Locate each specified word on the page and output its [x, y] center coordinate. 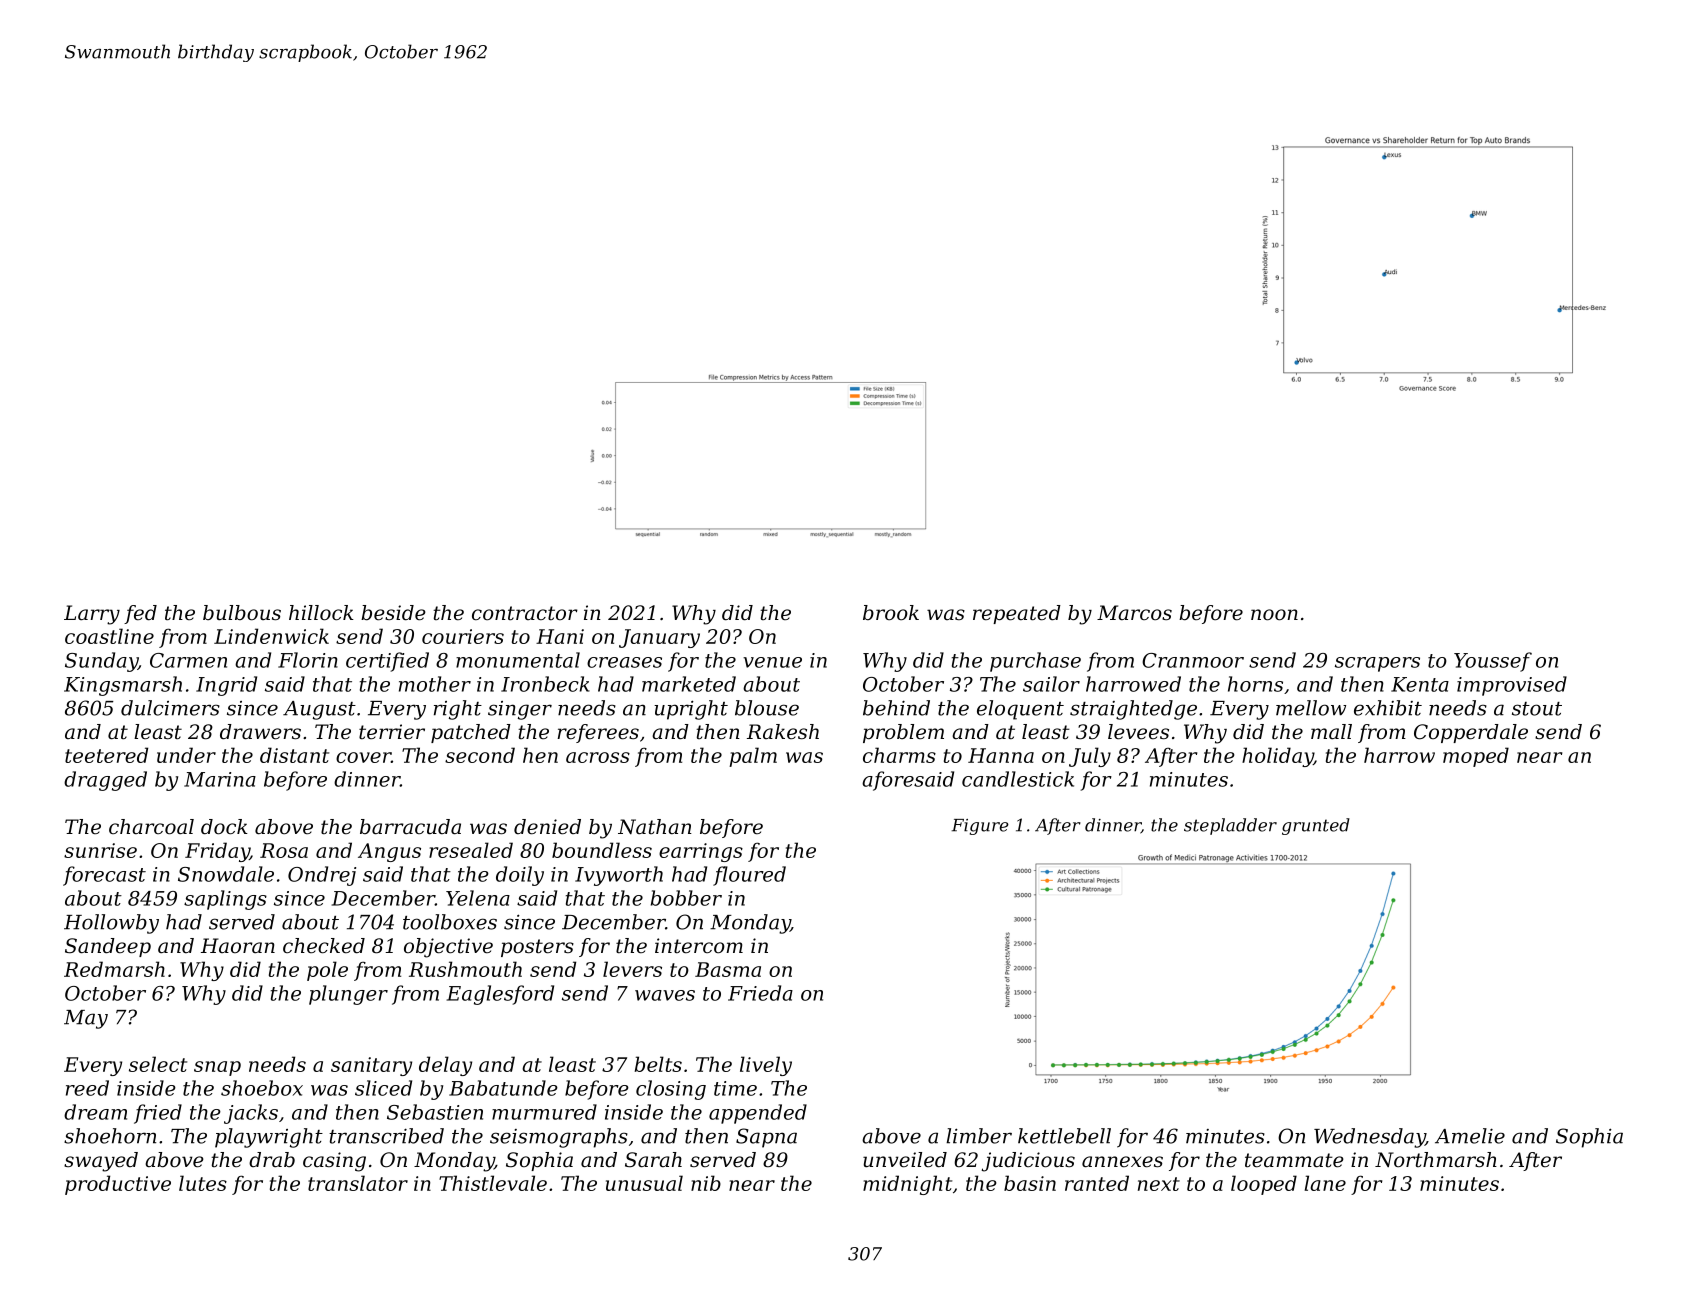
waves [665, 995]
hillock [321, 613]
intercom [699, 946]
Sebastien [435, 1112]
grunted [1316, 826]
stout [1537, 709]
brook [891, 613]
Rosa [284, 850]
